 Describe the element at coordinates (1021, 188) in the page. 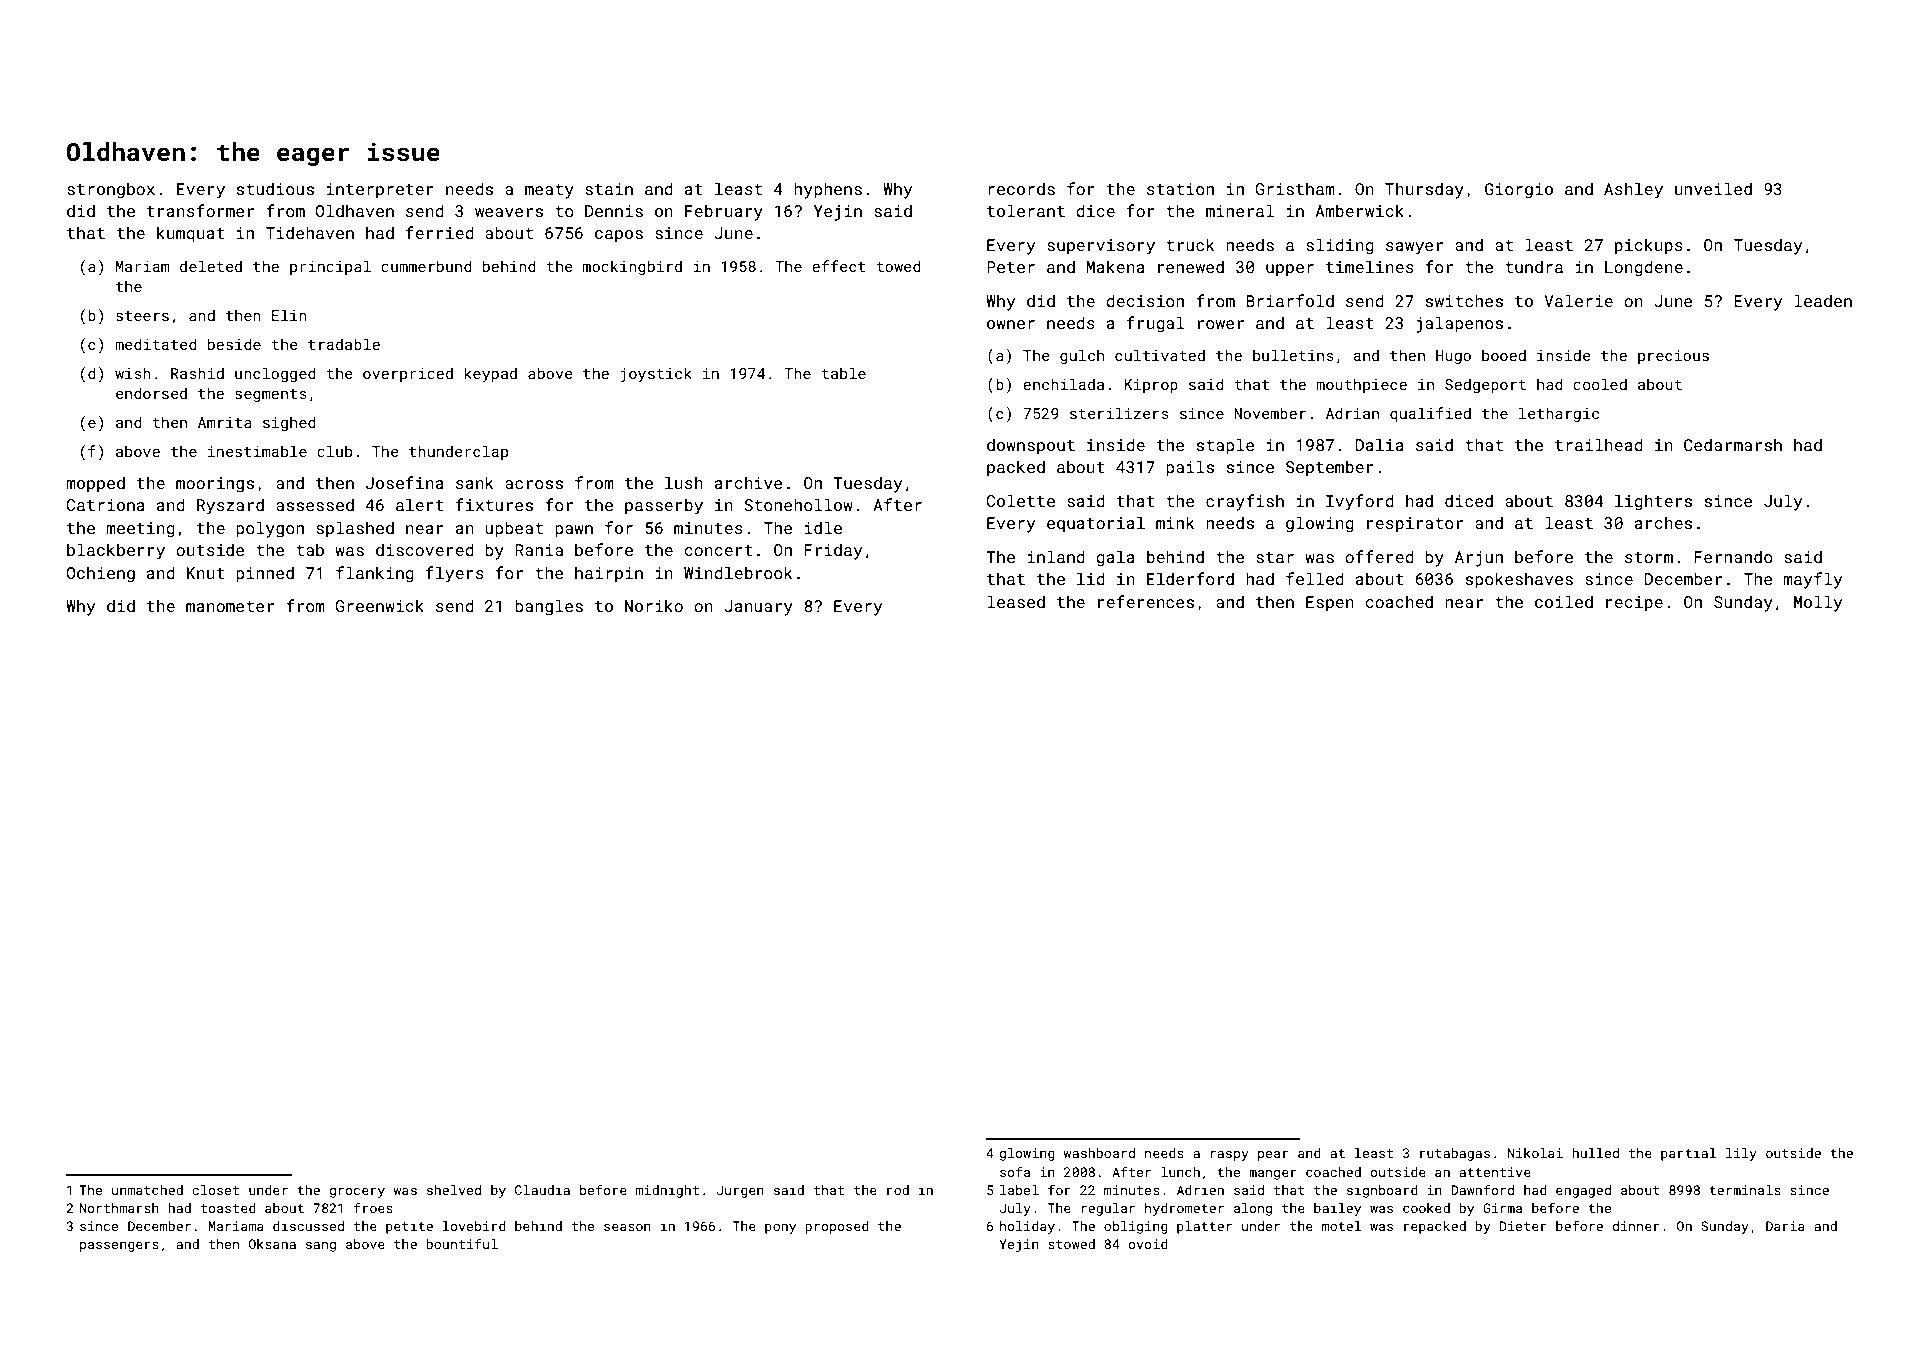

I see `records` at that location.
